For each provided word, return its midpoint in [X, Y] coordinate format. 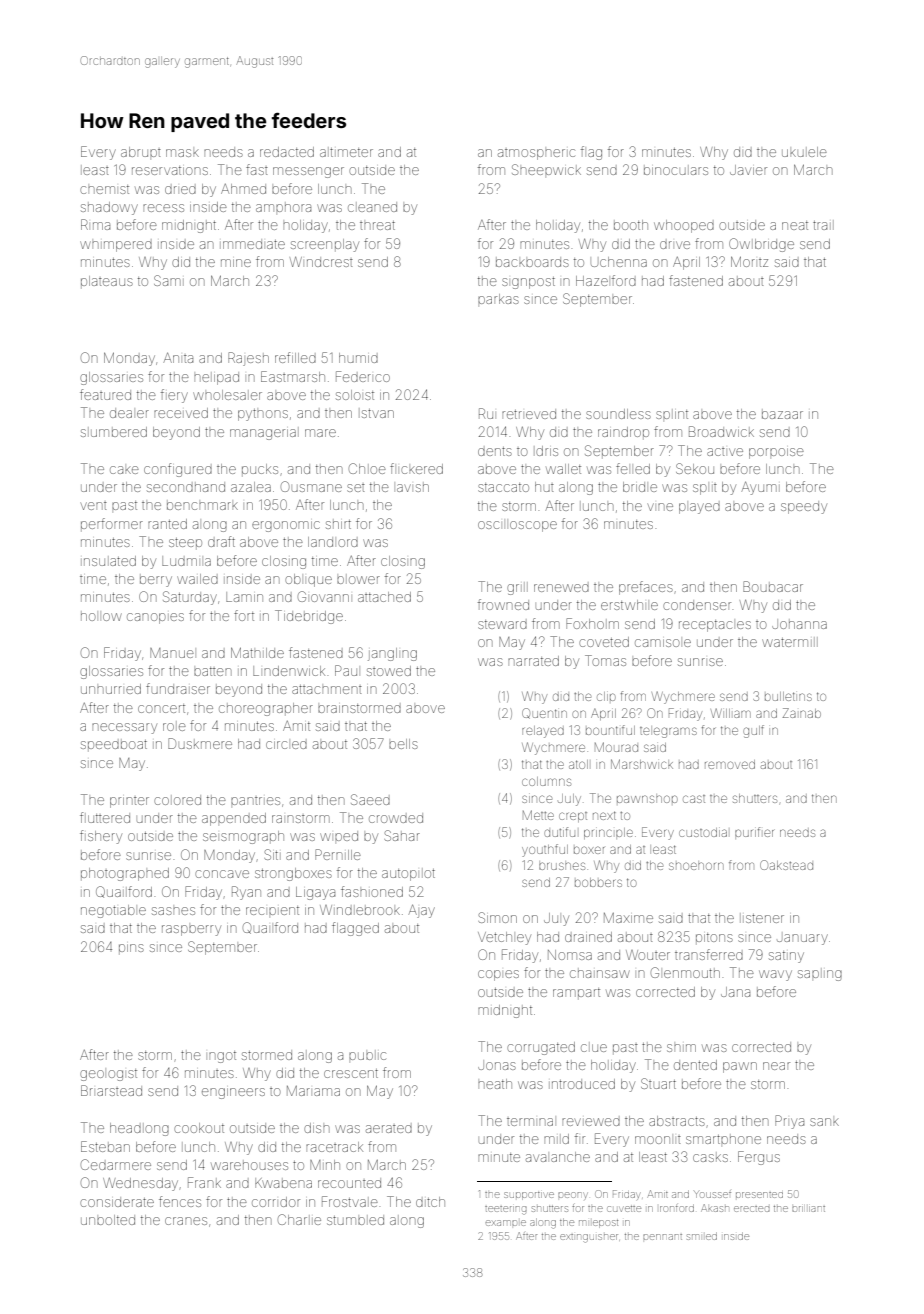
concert [161, 708]
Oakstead [786, 865]
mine [236, 263]
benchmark [202, 506]
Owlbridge [761, 245]
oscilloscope [517, 526]
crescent [351, 1073]
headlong [139, 1129]
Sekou [695, 468]
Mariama [313, 1091]
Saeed [370, 799]
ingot [222, 1057]
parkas [498, 299]
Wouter [648, 955]
